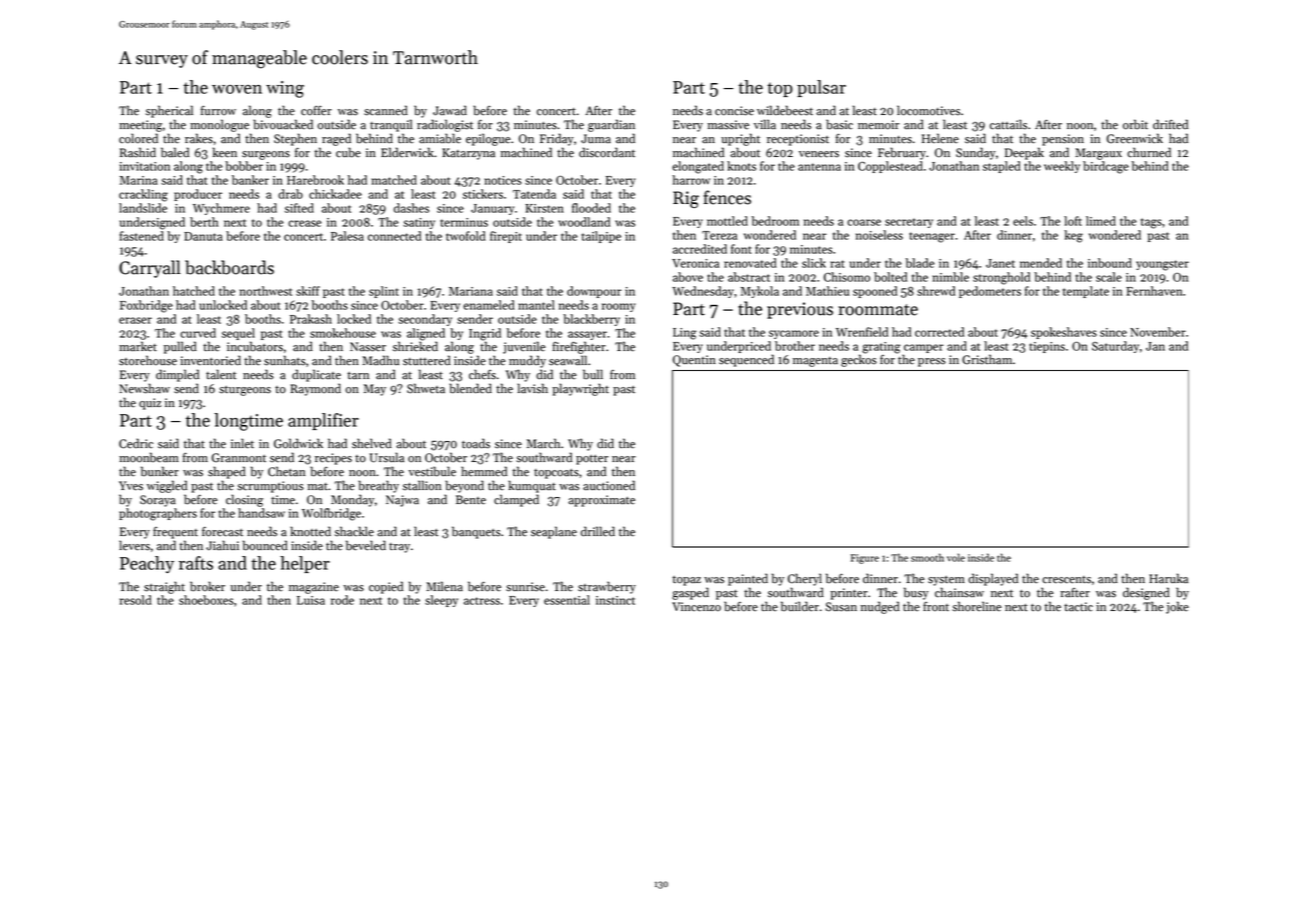  I want to click on pension, so click(1063, 140).
